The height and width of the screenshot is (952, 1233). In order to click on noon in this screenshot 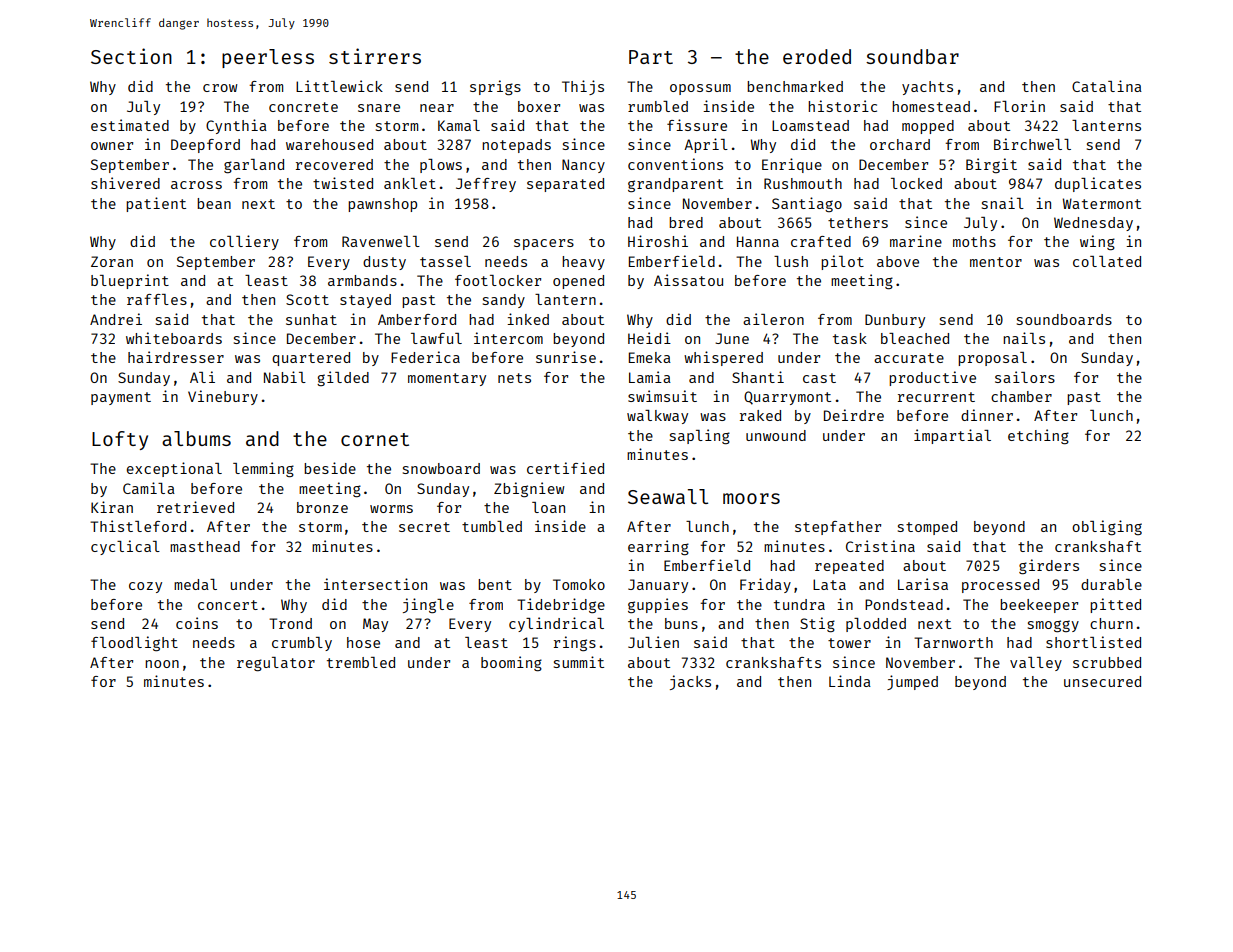, I will do `click(162, 664)`.
